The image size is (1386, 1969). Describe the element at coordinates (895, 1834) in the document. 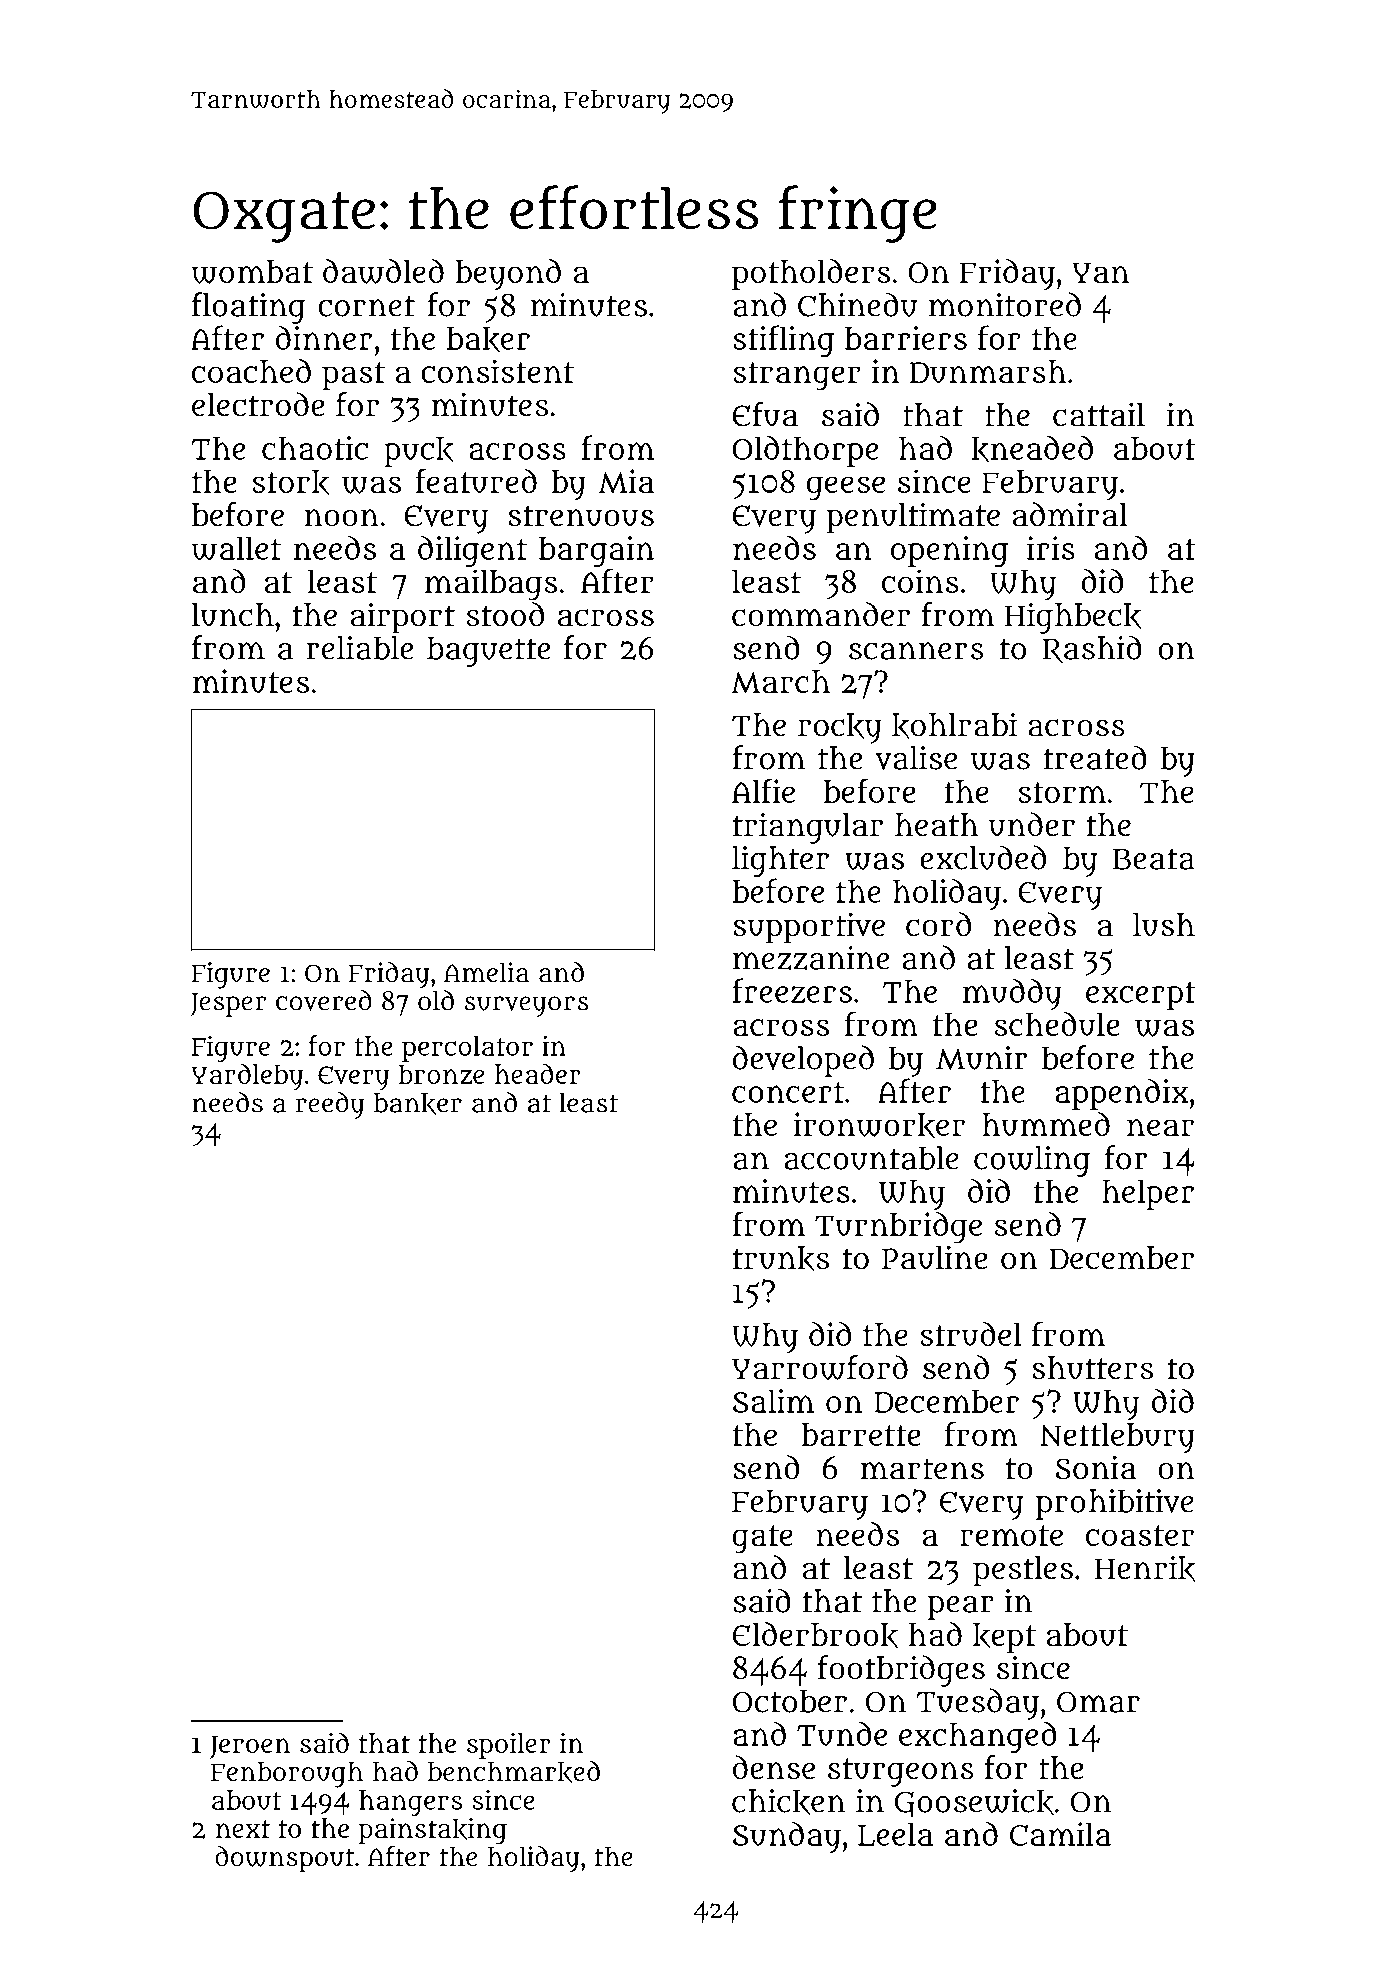

I see `Leela` at that location.
